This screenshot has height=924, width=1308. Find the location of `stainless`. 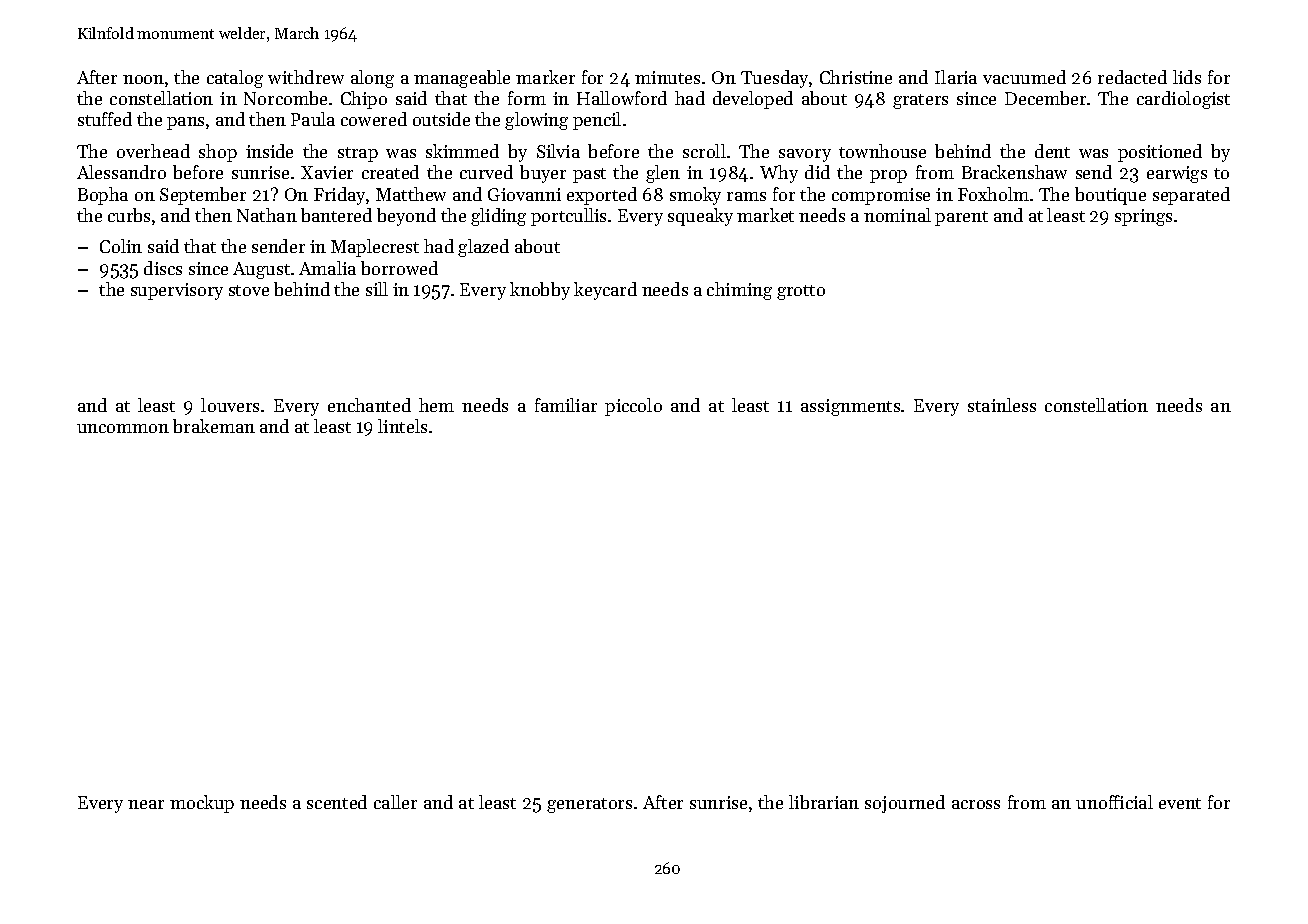

stainless is located at coordinates (1002, 405).
